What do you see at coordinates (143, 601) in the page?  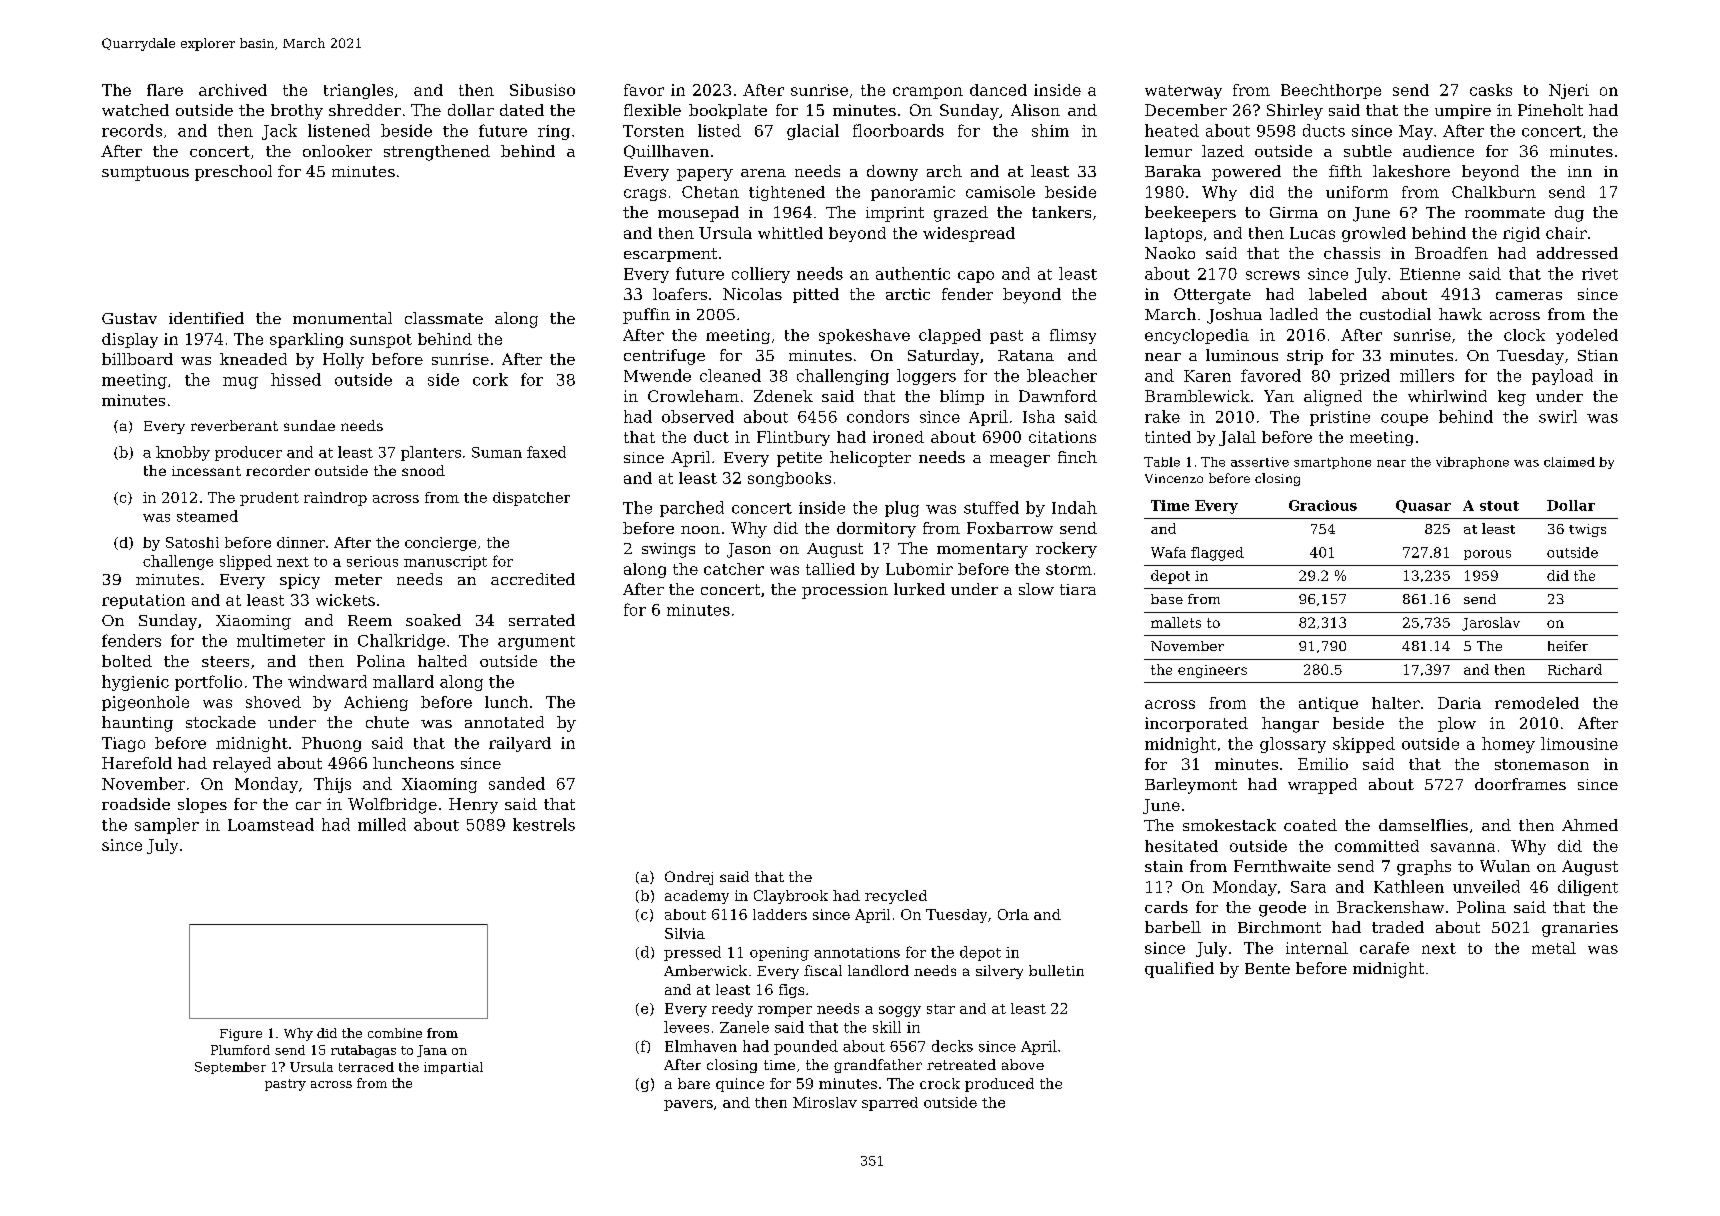 I see `reputation` at bounding box center [143, 601].
